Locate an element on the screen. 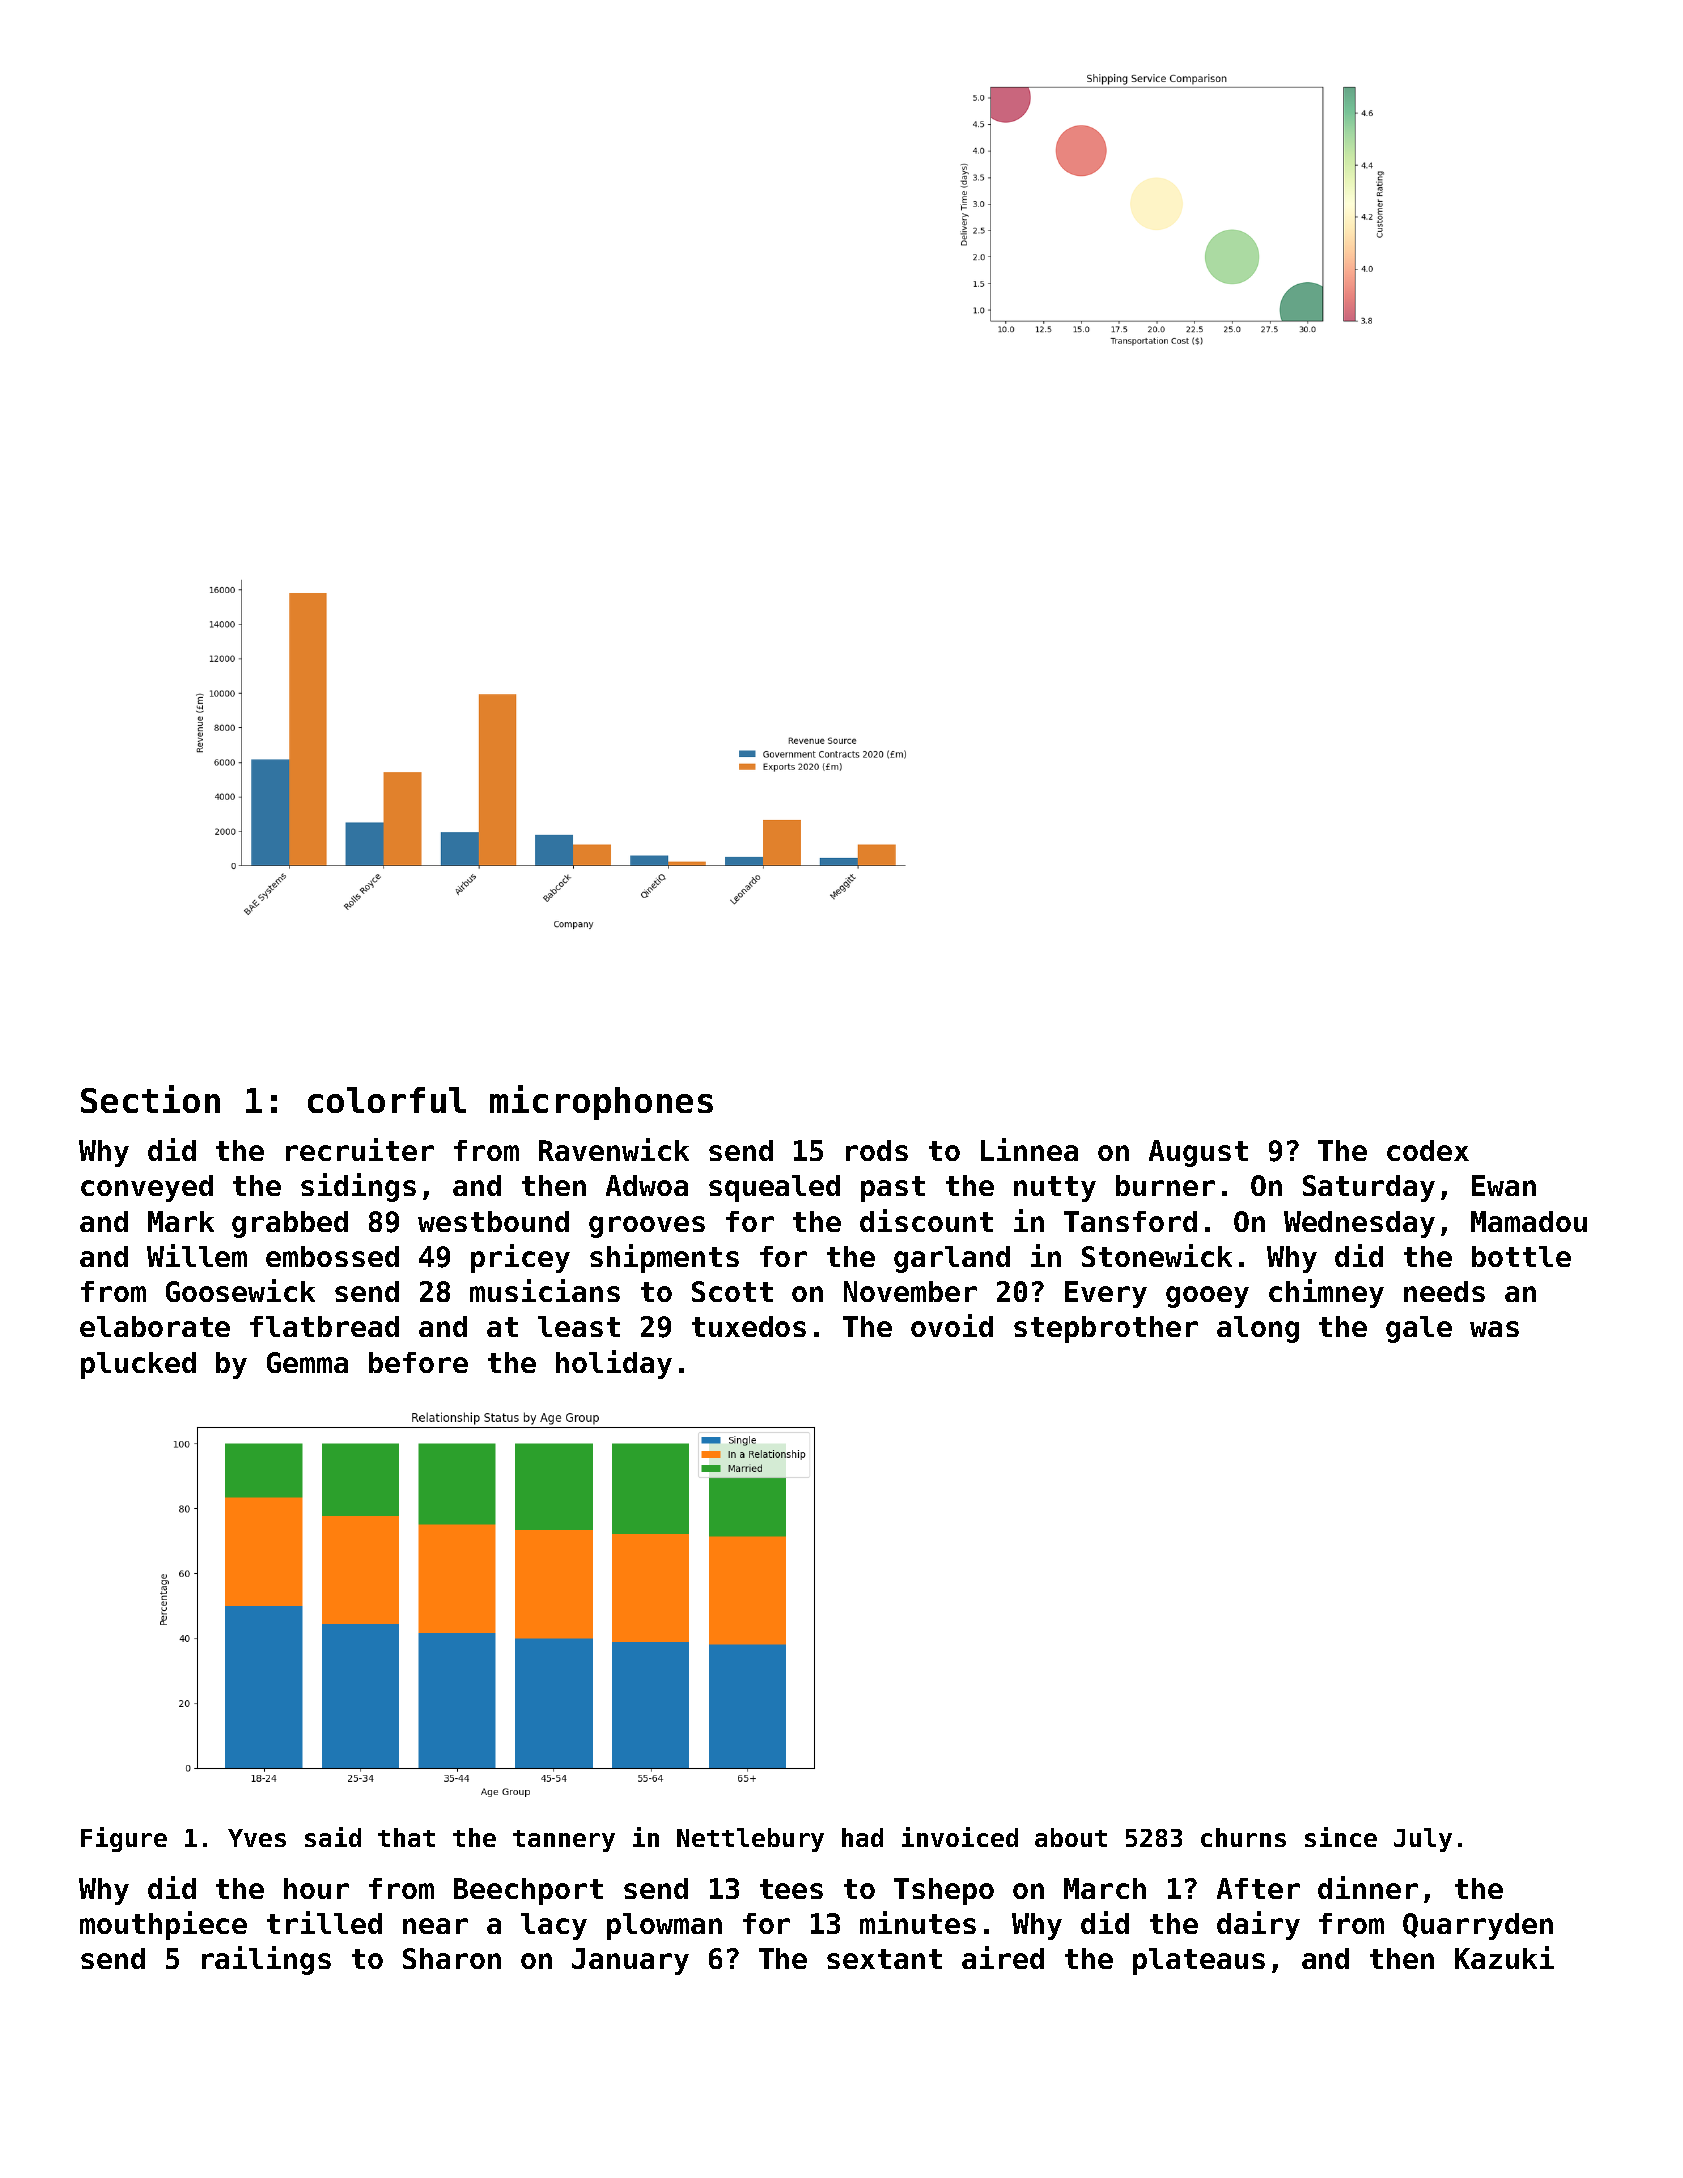 This screenshot has height=2178, width=1683. since is located at coordinates (1341, 1837).
